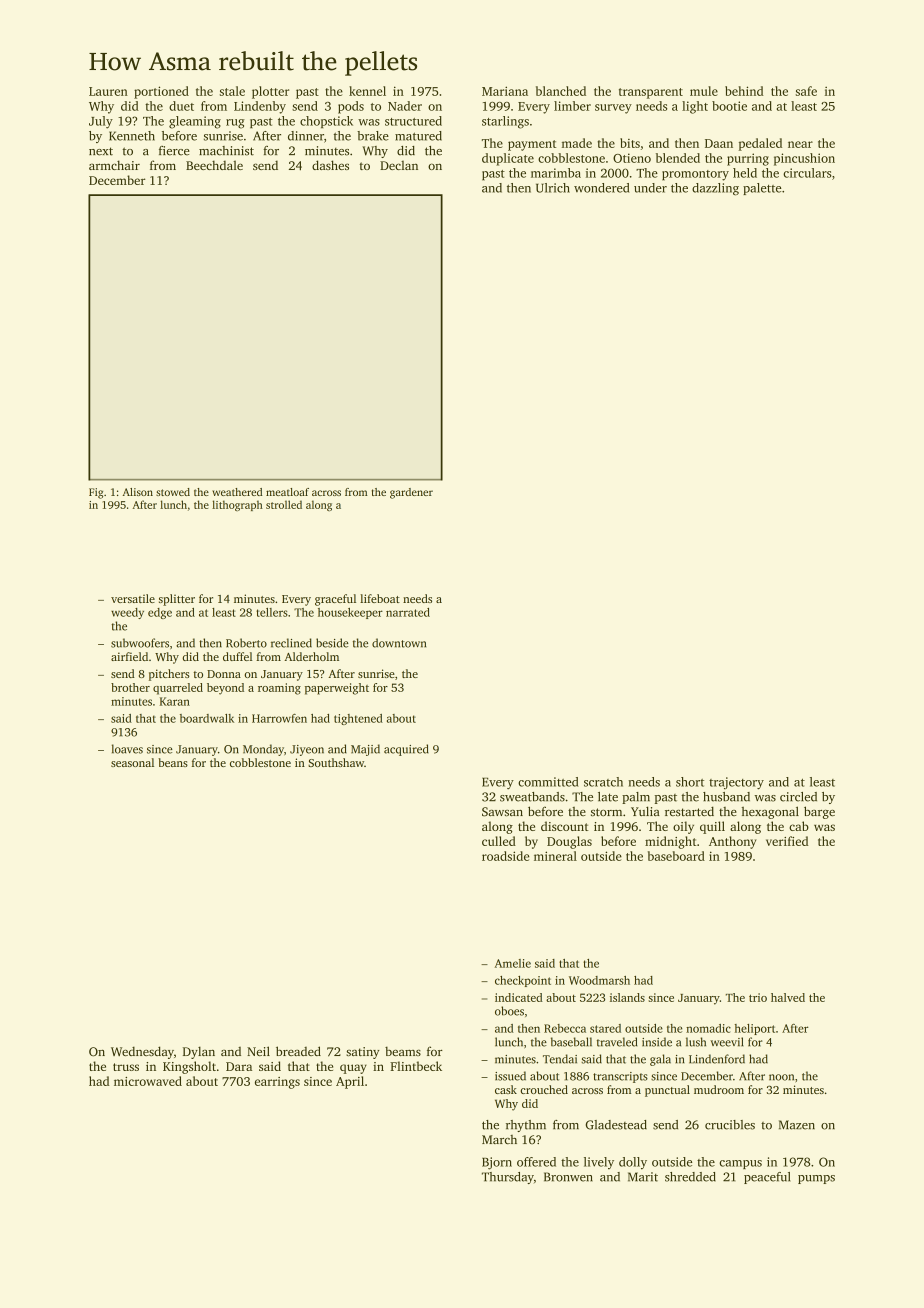 The height and width of the document is (1308, 924). Describe the element at coordinates (690, 1177) in the document. I see `shredded` at that location.
